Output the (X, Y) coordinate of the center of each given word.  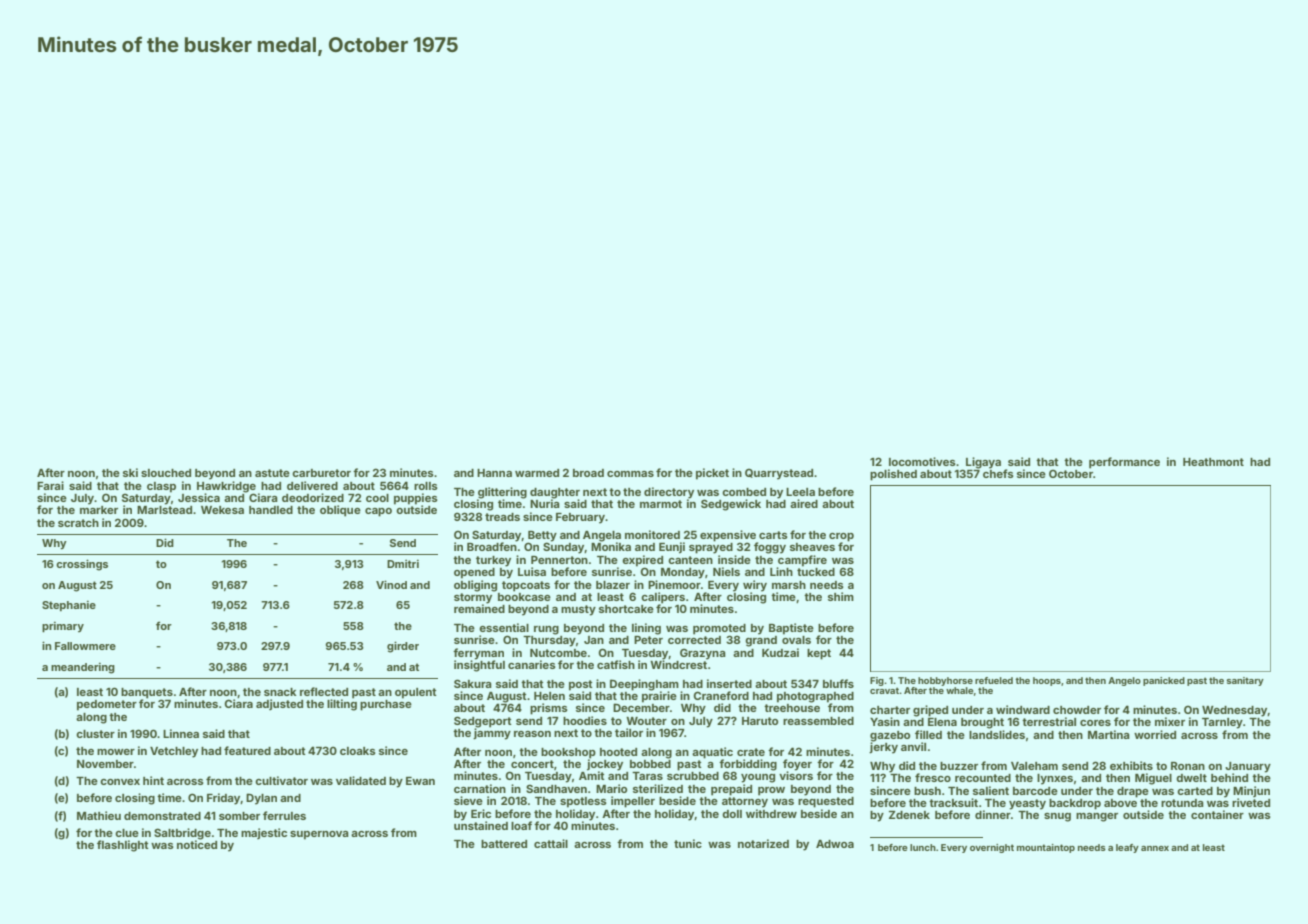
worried (1155, 734)
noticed (197, 844)
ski (130, 472)
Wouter (646, 721)
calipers (663, 598)
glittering (502, 493)
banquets (147, 693)
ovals (796, 640)
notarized (763, 843)
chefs (998, 473)
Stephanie (69, 605)
